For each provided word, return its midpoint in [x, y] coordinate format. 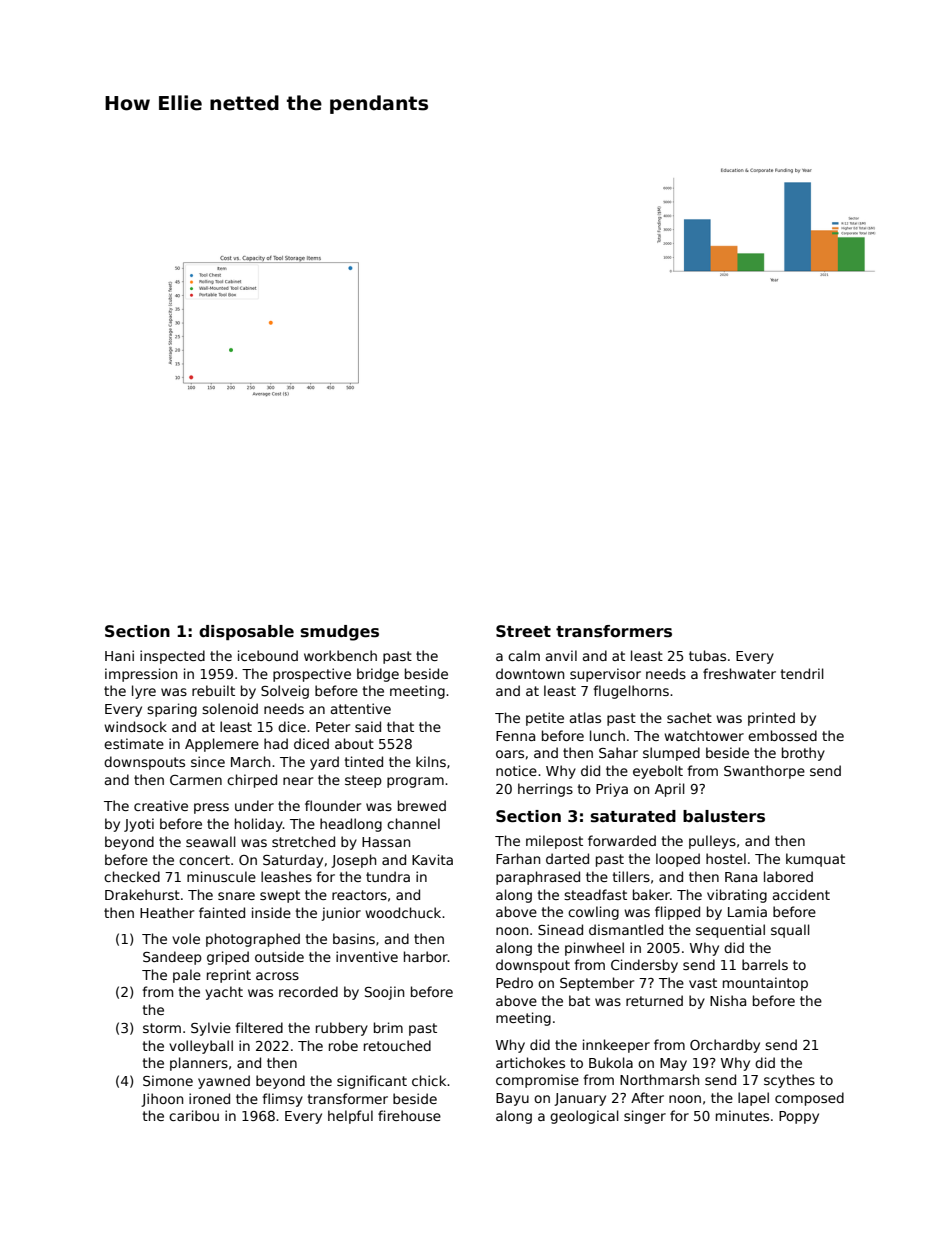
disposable [246, 632]
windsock [135, 726]
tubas [707, 655]
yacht [224, 993]
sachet [689, 717]
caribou [194, 1115]
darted [567, 858]
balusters [724, 816]
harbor [426, 956]
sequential [730, 931]
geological [584, 1117]
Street [523, 631]
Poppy [799, 1117]
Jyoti [139, 825]
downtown [530, 673]
